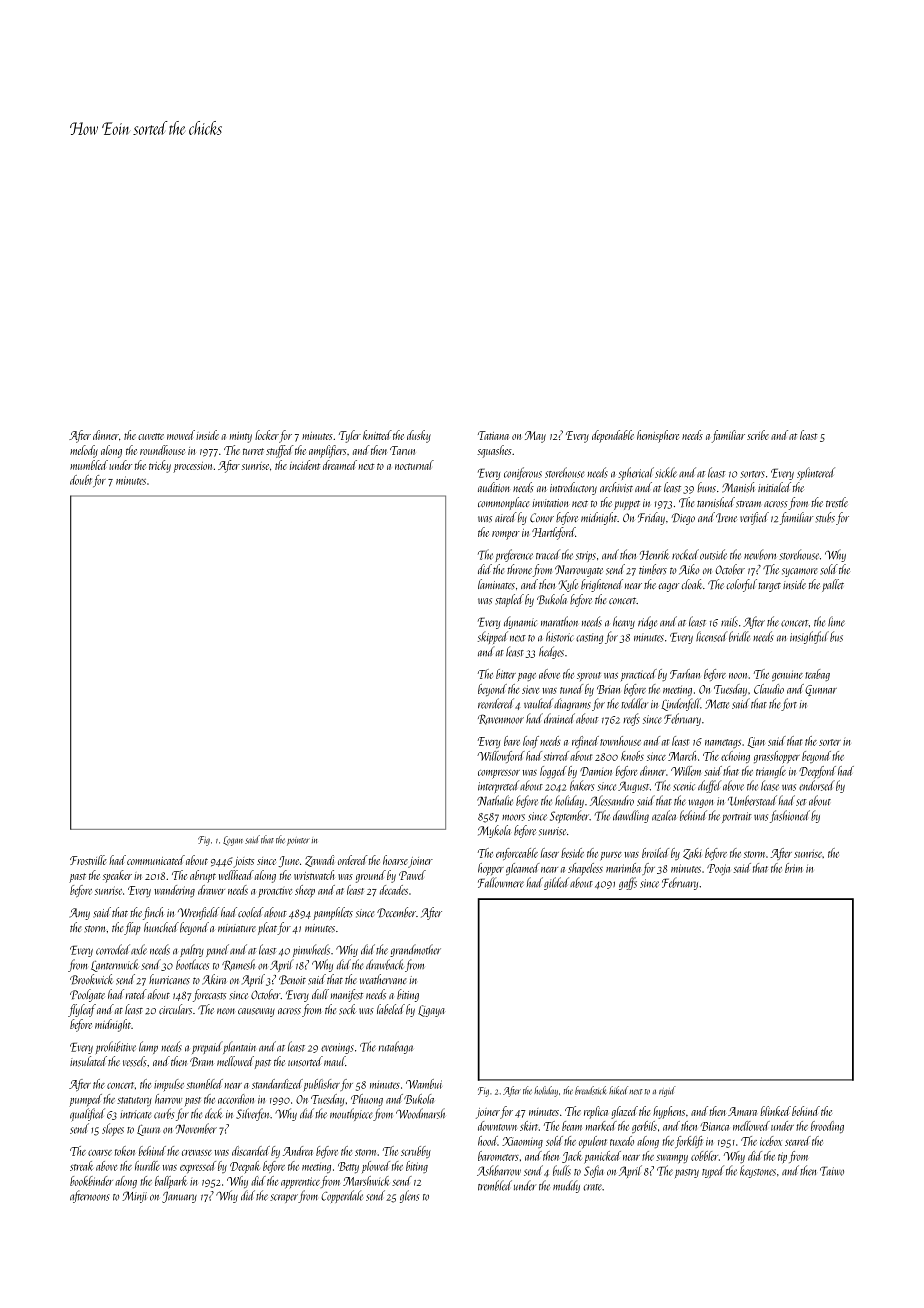 The image size is (924, 1308). Describe the element at coordinates (793, 868) in the screenshot. I see `brim` at that location.
